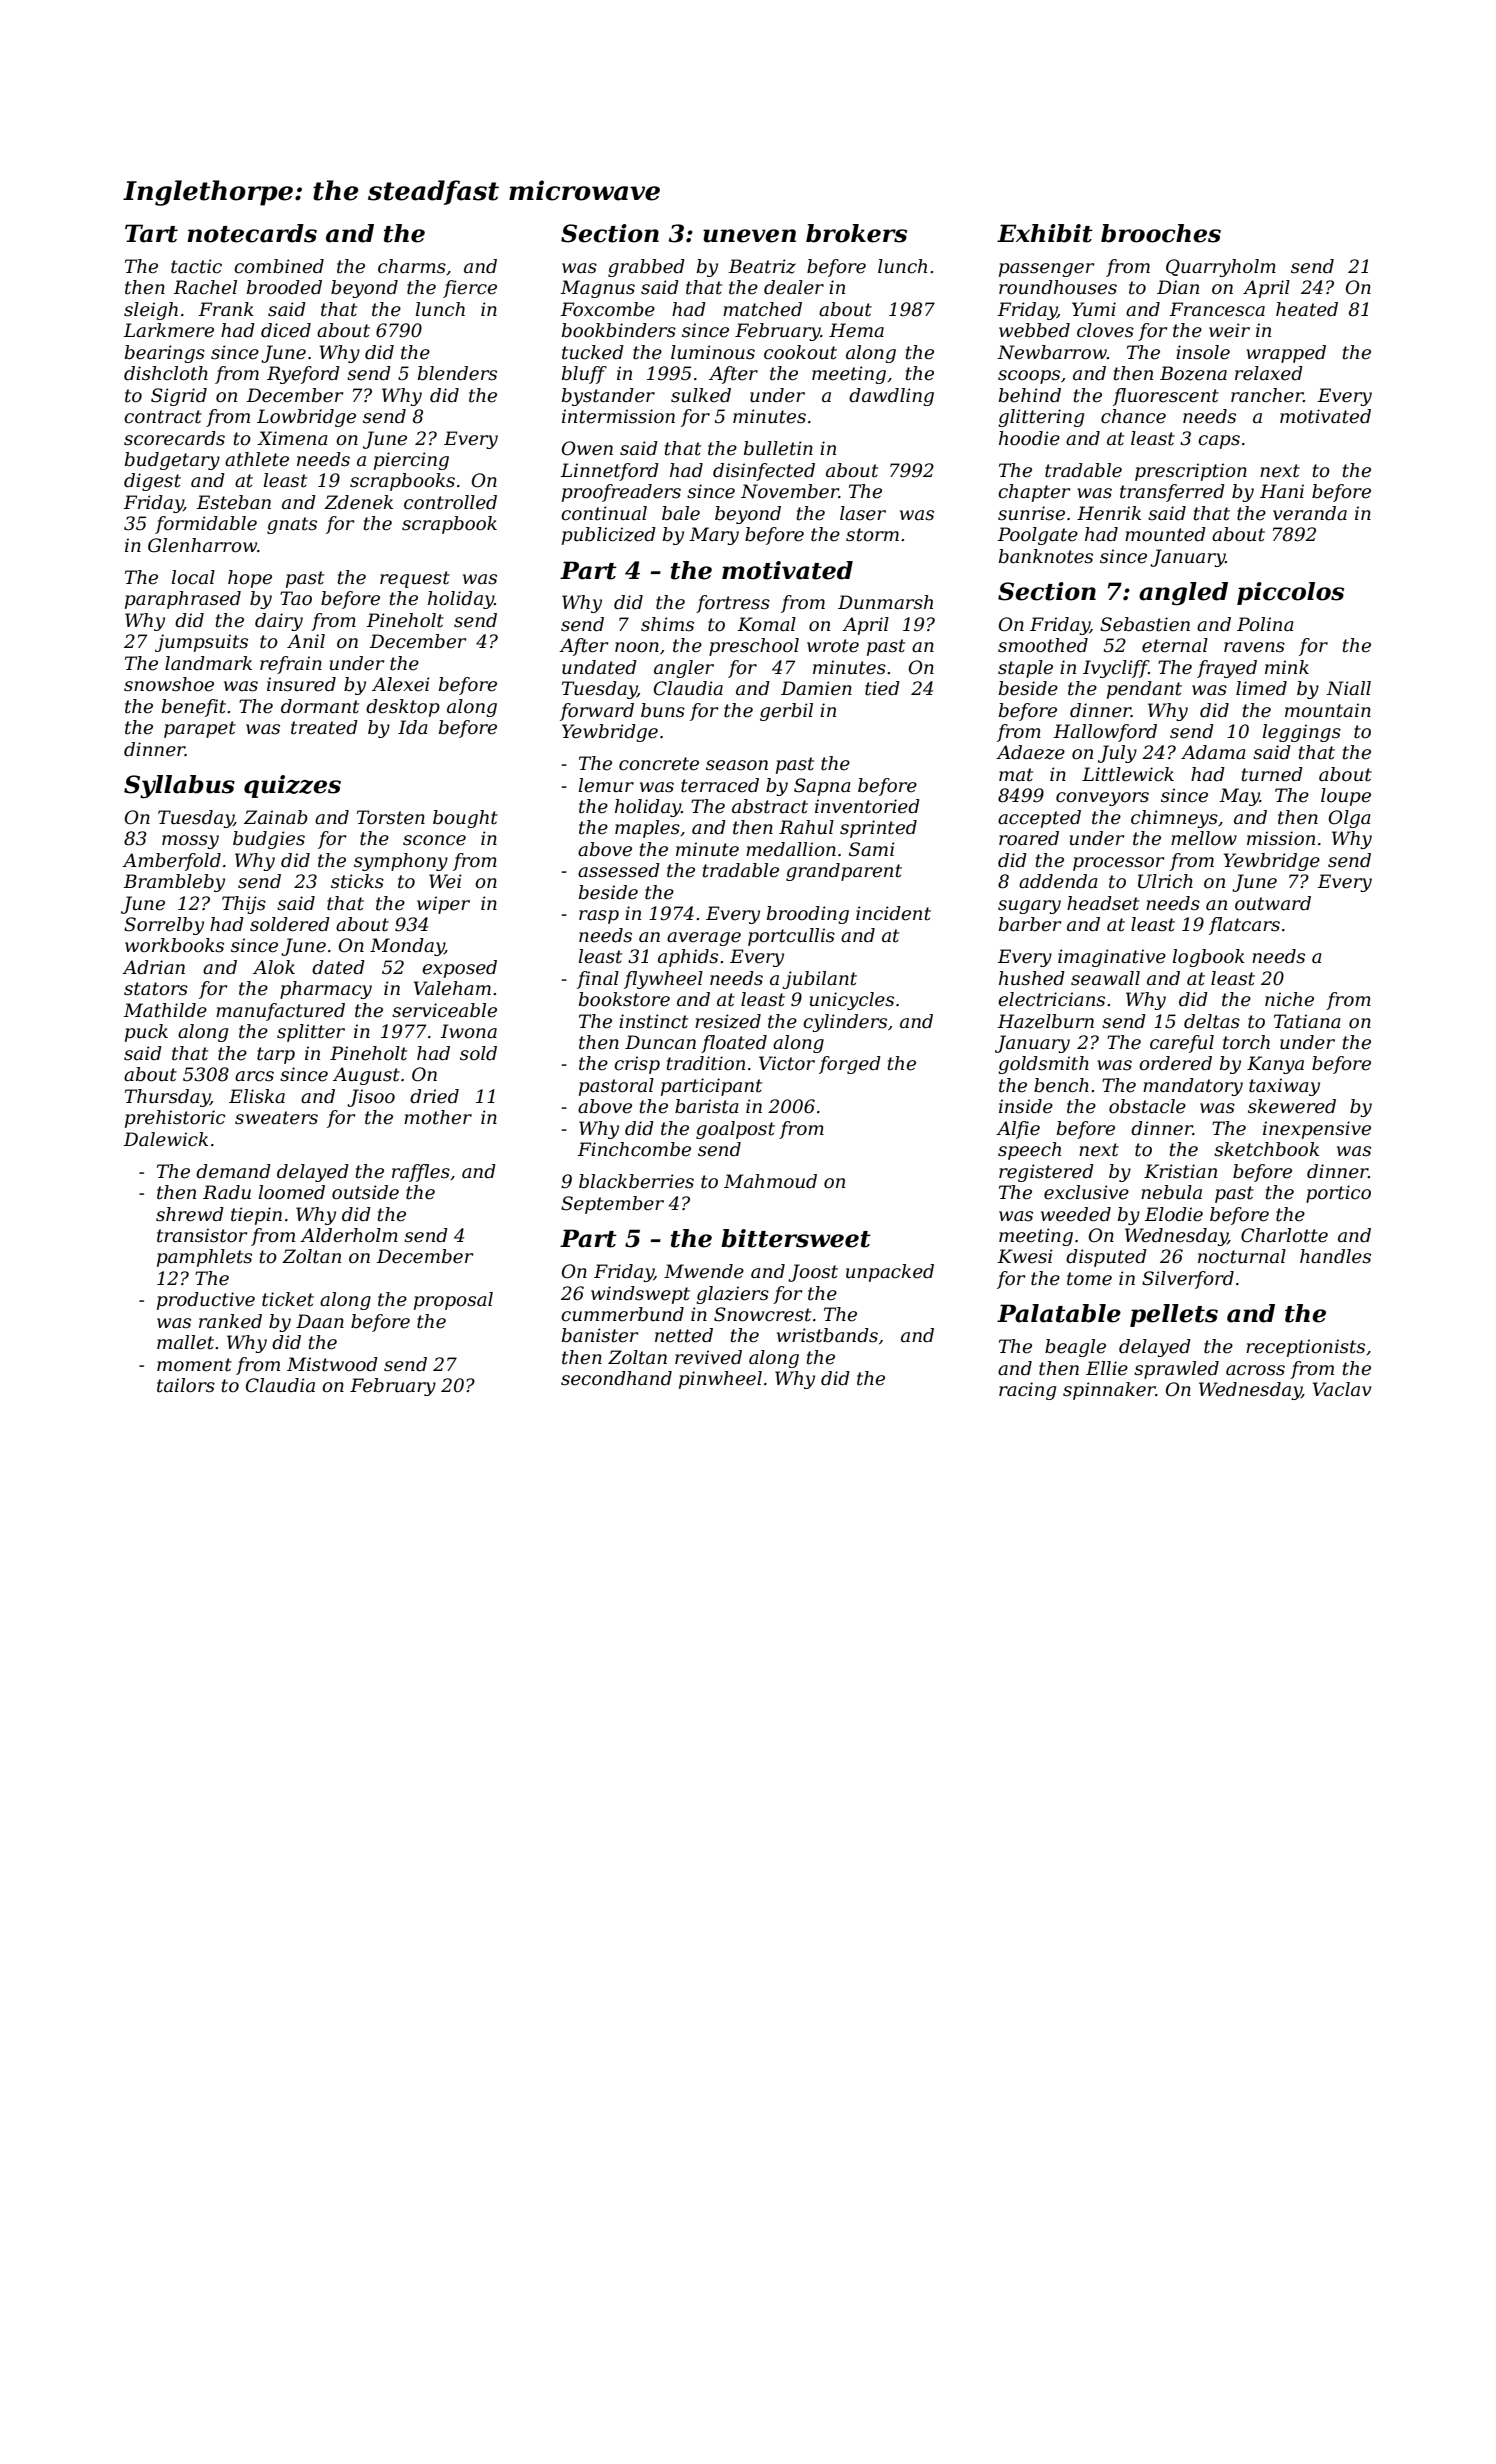  Describe the element at coordinates (609, 536) in the image. I see `publicized` at that location.
